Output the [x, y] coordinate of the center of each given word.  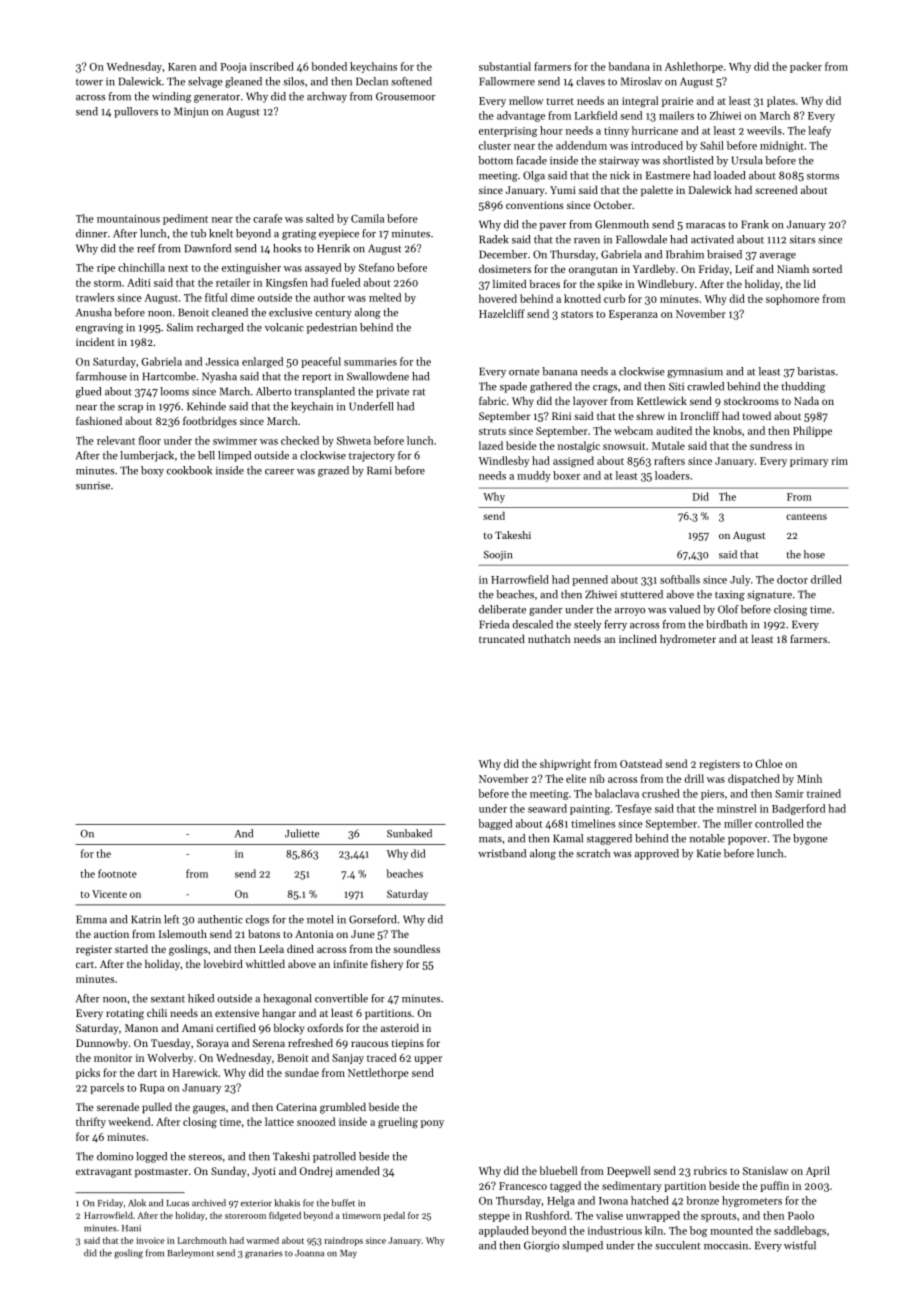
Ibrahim [685, 254]
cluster [495, 145]
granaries [263, 1254]
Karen [182, 67]
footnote [117, 873]
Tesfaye [633, 809]
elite [576, 778]
